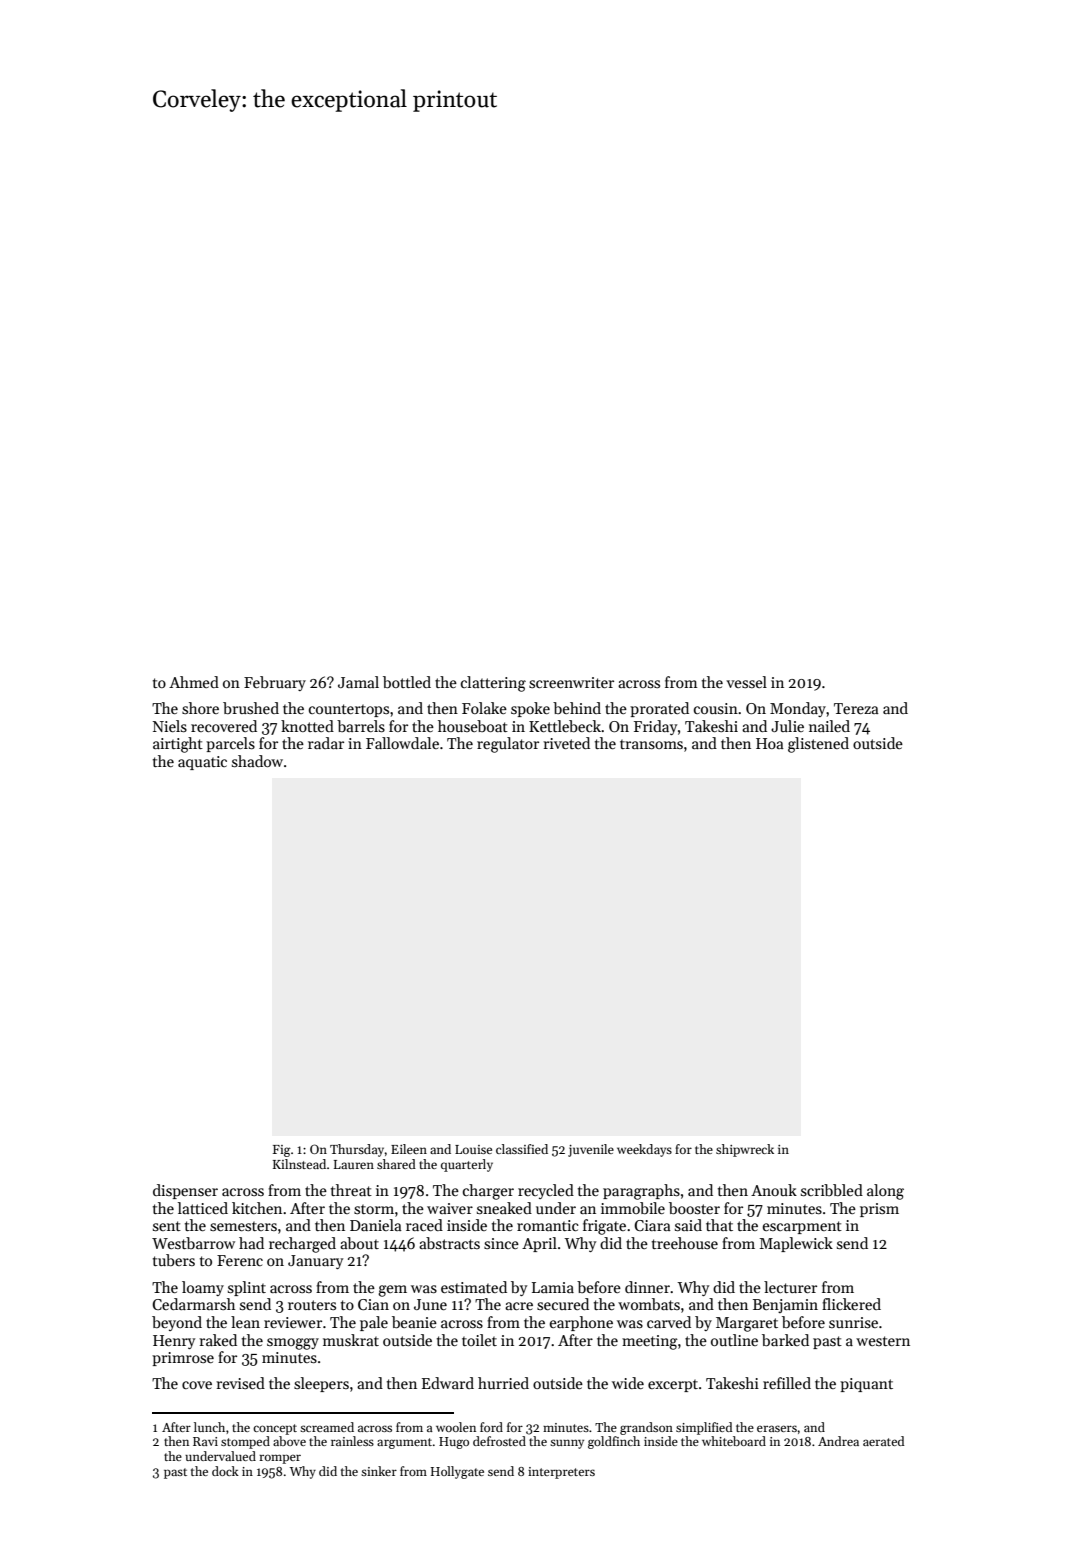 The image size is (1073, 1554). Describe the element at coordinates (183, 1359) in the document. I see `primrose` at that location.
